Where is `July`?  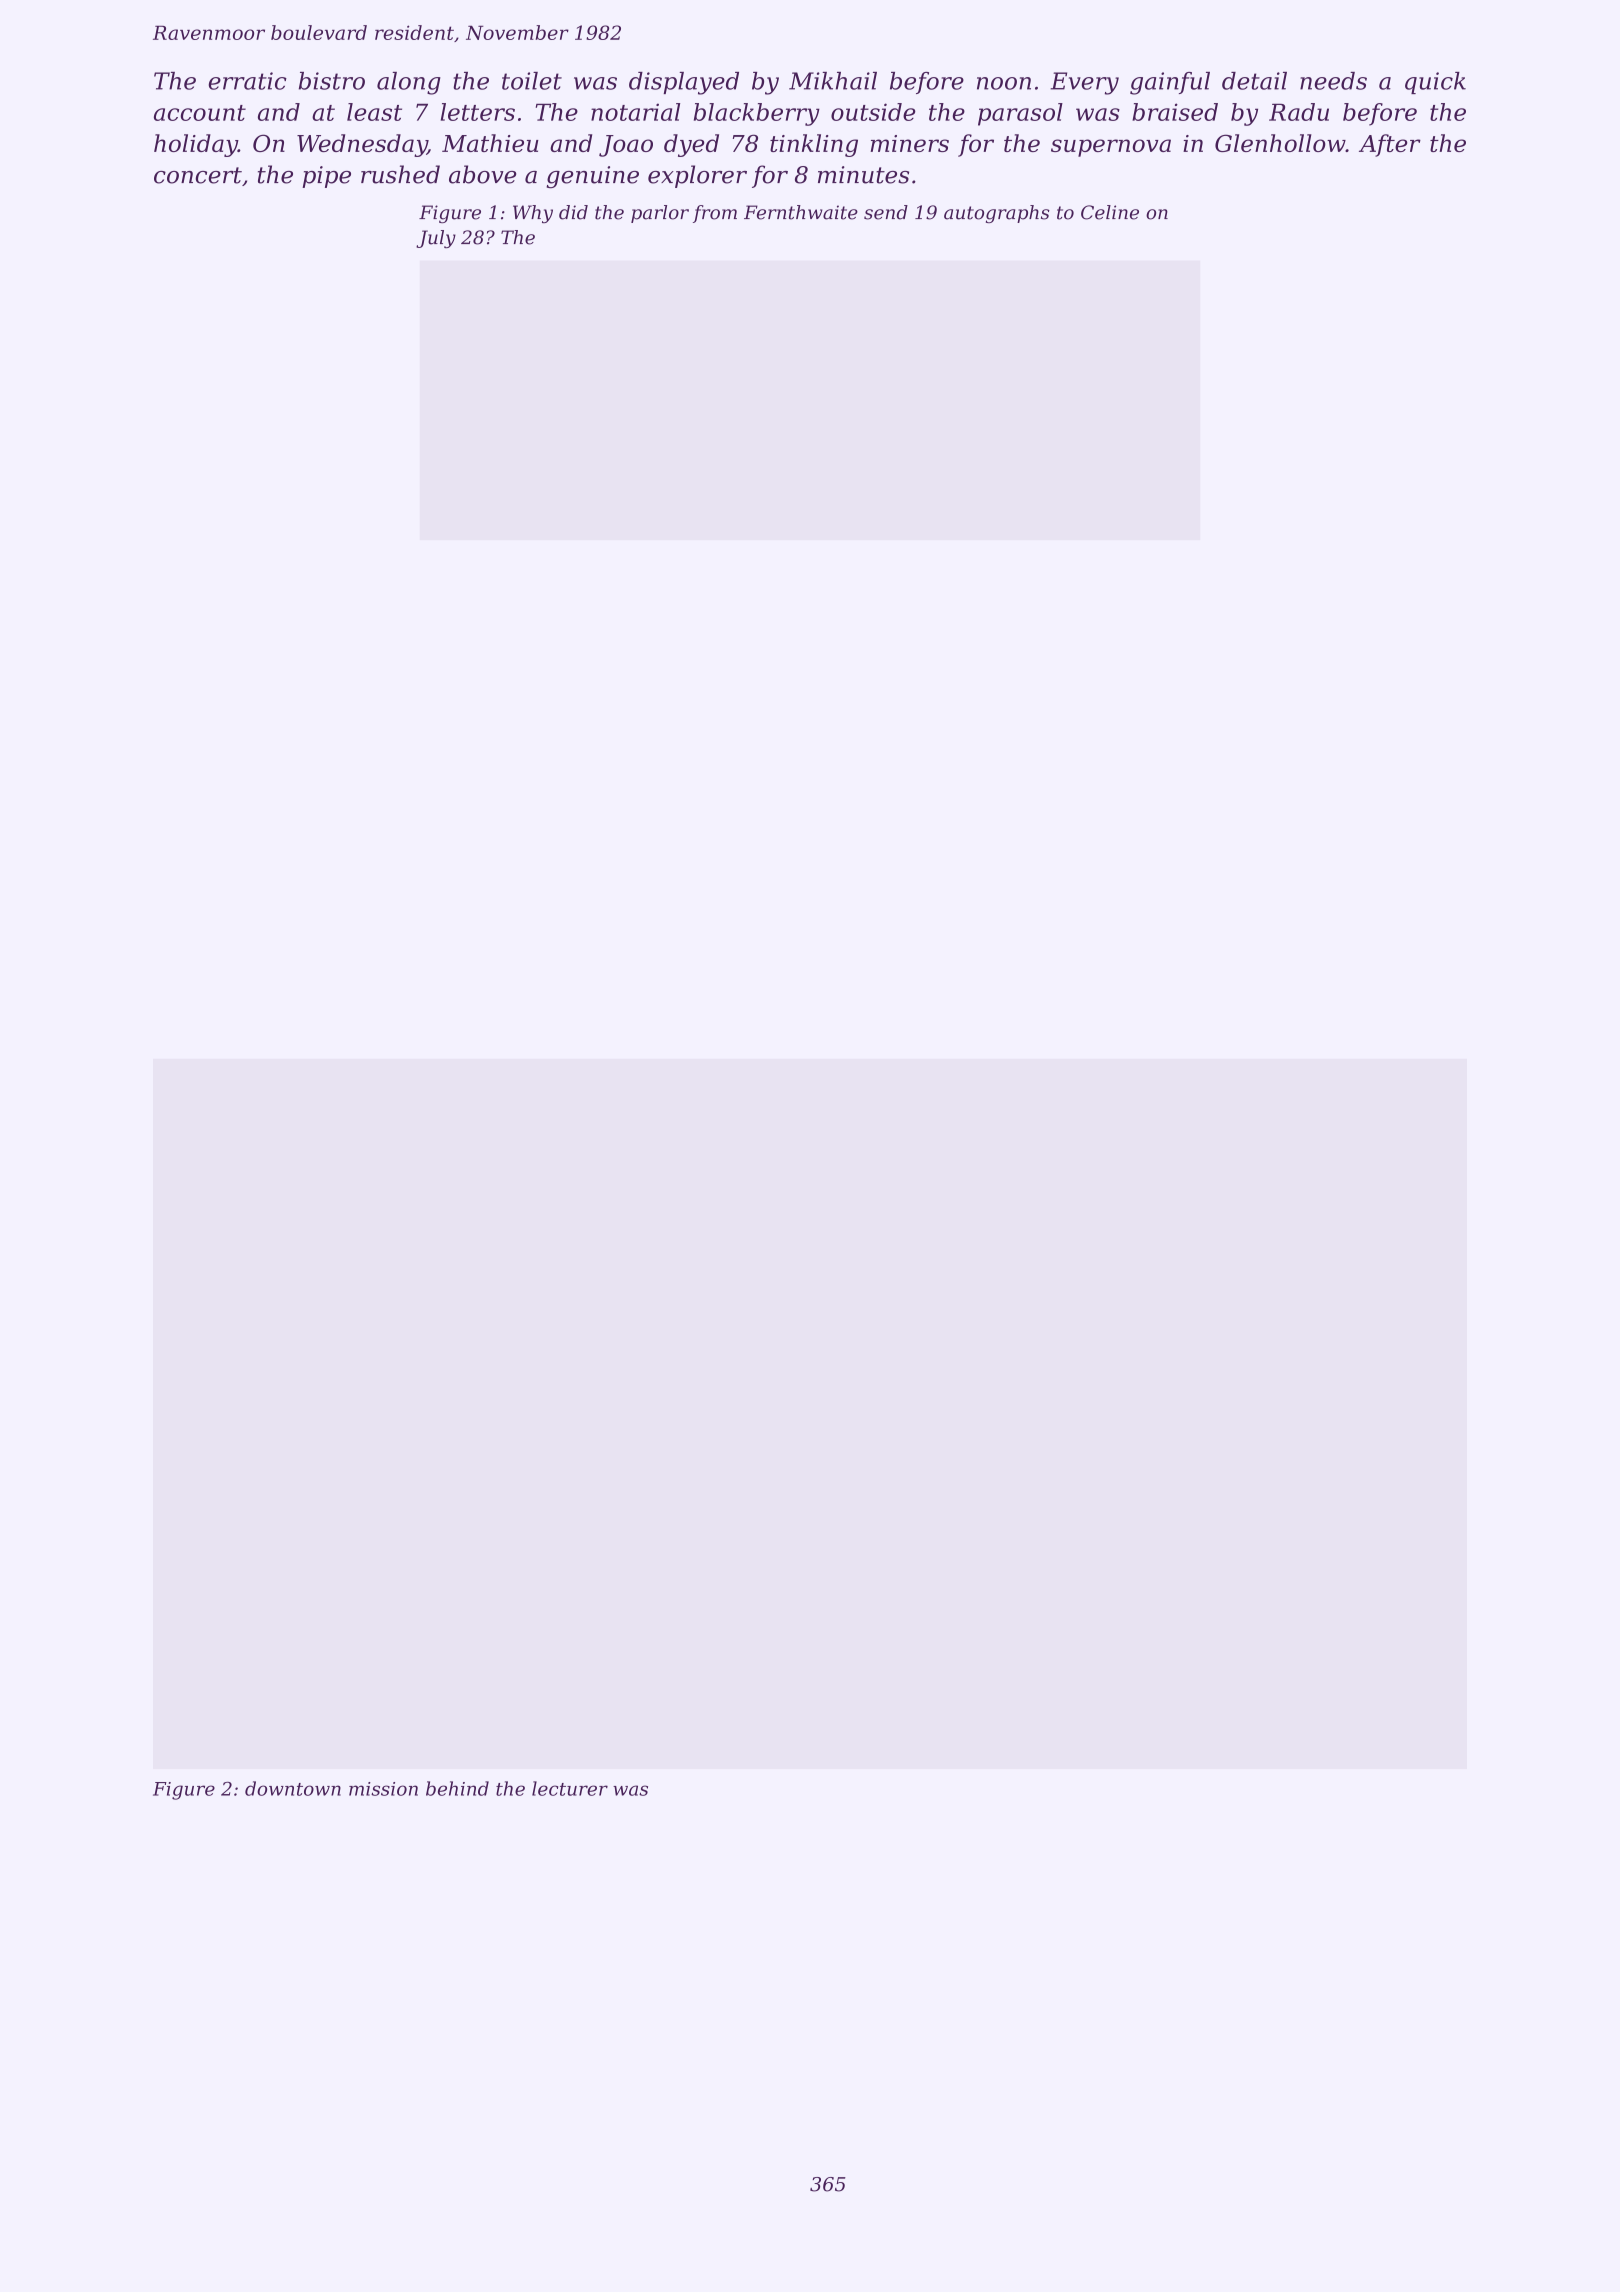 July is located at coordinates (436, 239).
